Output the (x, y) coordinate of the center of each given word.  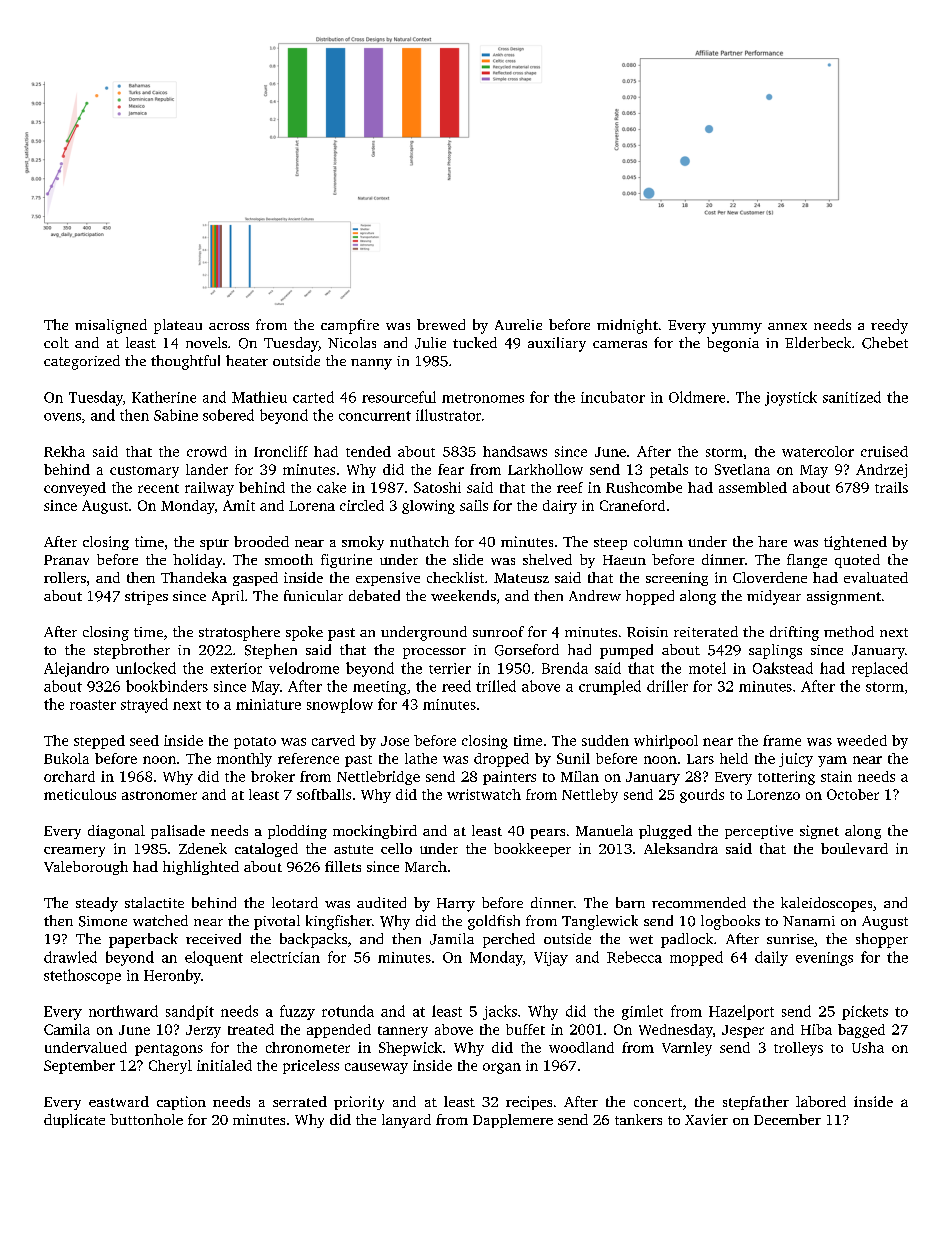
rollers (65, 577)
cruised (884, 451)
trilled (496, 686)
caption (181, 1103)
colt (56, 342)
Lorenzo (773, 795)
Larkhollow (545, 469)
